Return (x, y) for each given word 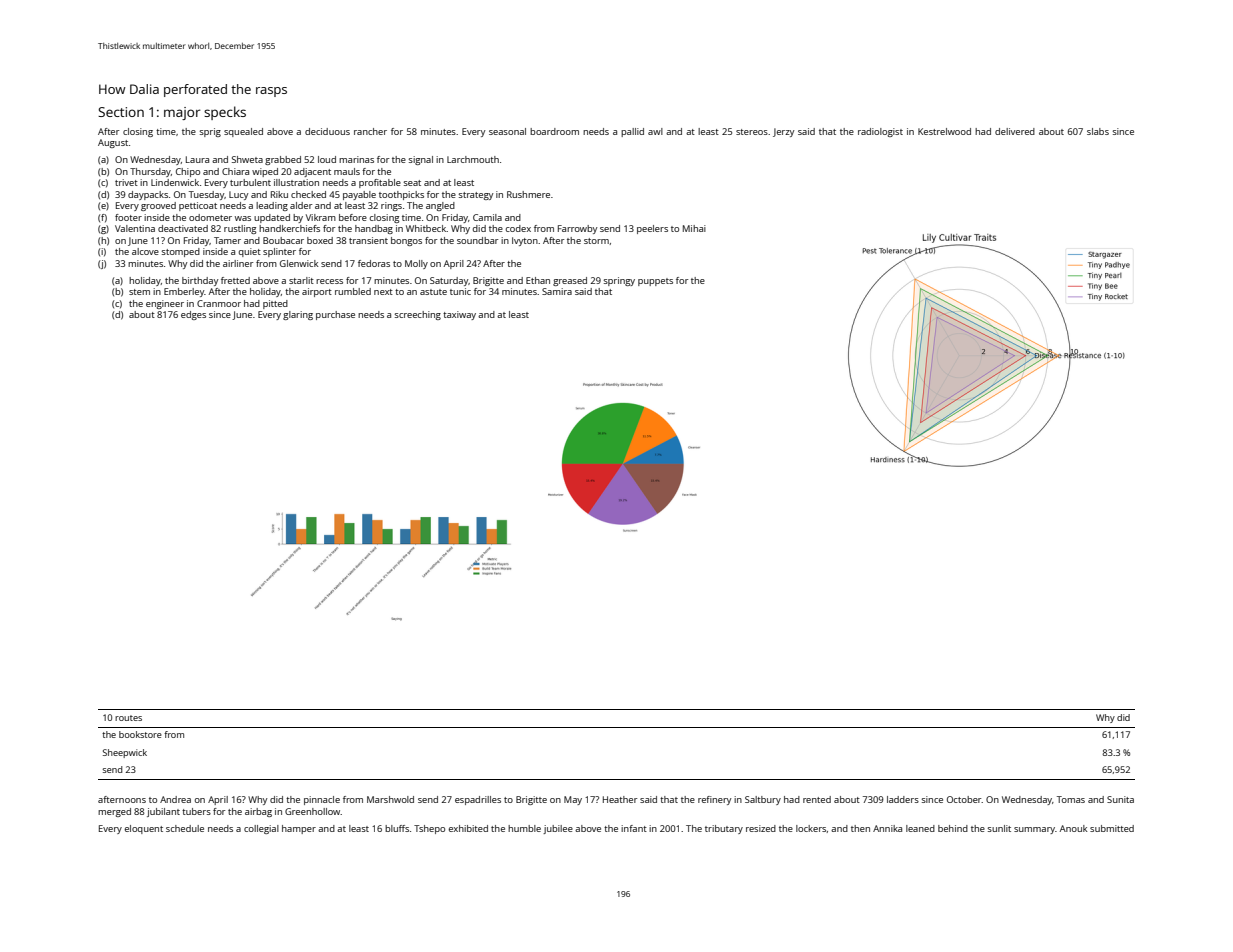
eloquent (144, 829)
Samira (557, 291)
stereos (752, 132)
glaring (298, 315)
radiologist (880, 132)
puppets (655, 282)
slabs (1098, 131)
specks (225, 113)
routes (128, 718)
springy (619, 281)
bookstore (140, 734)
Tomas (1071, 799)
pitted (275, 304)
